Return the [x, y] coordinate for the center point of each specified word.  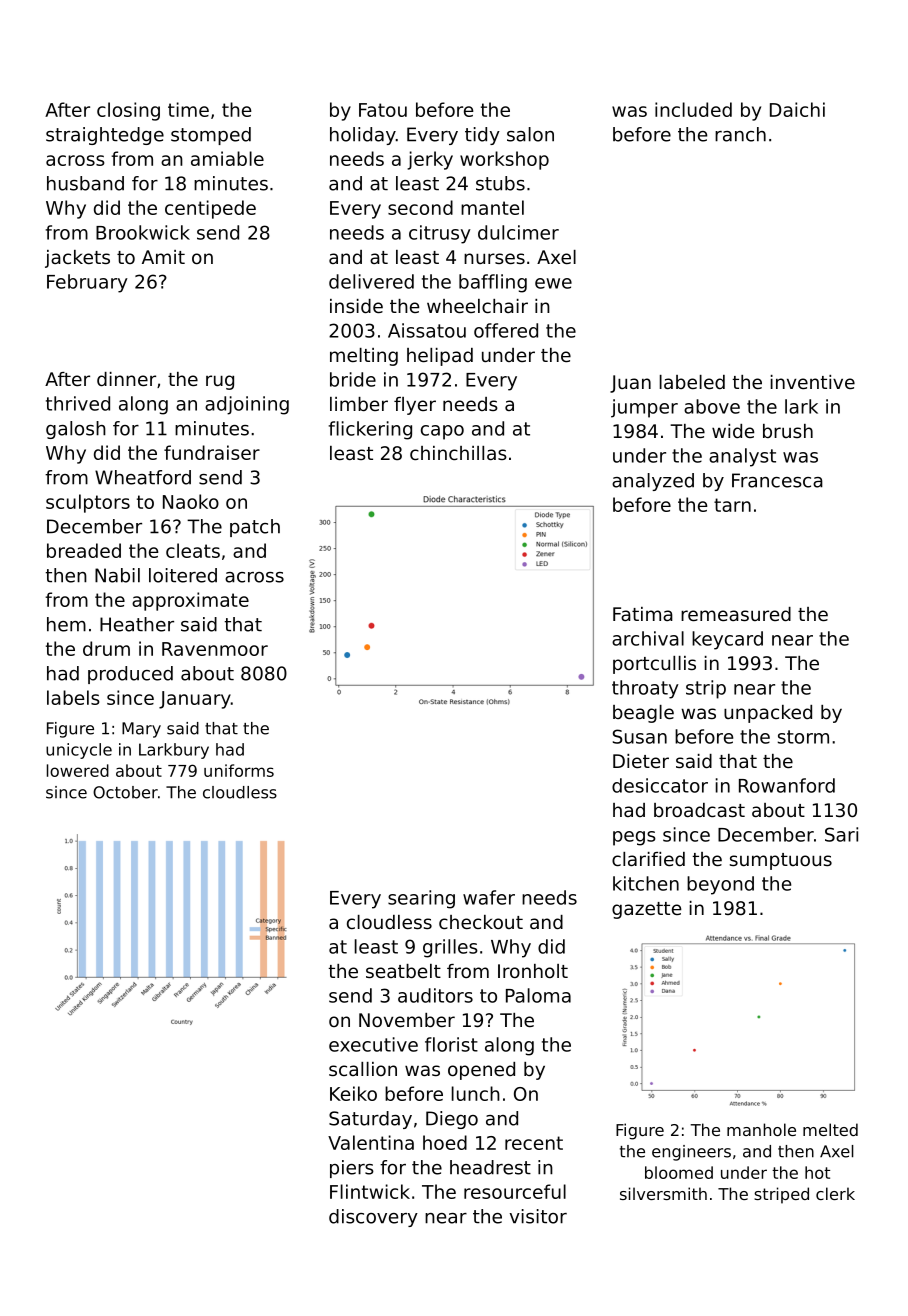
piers [352, 1169]
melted [830, 1129]
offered [506, 330]
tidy [482, 136]
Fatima [643, 614]
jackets [77, 259]
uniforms [239, 770]
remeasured [736, 614]
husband [85, 183]
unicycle [79, 751]
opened [481, 1071]
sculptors [88, 503]
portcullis [654, 665]
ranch [740, 134]
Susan [640, 736]
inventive [813, 382]
